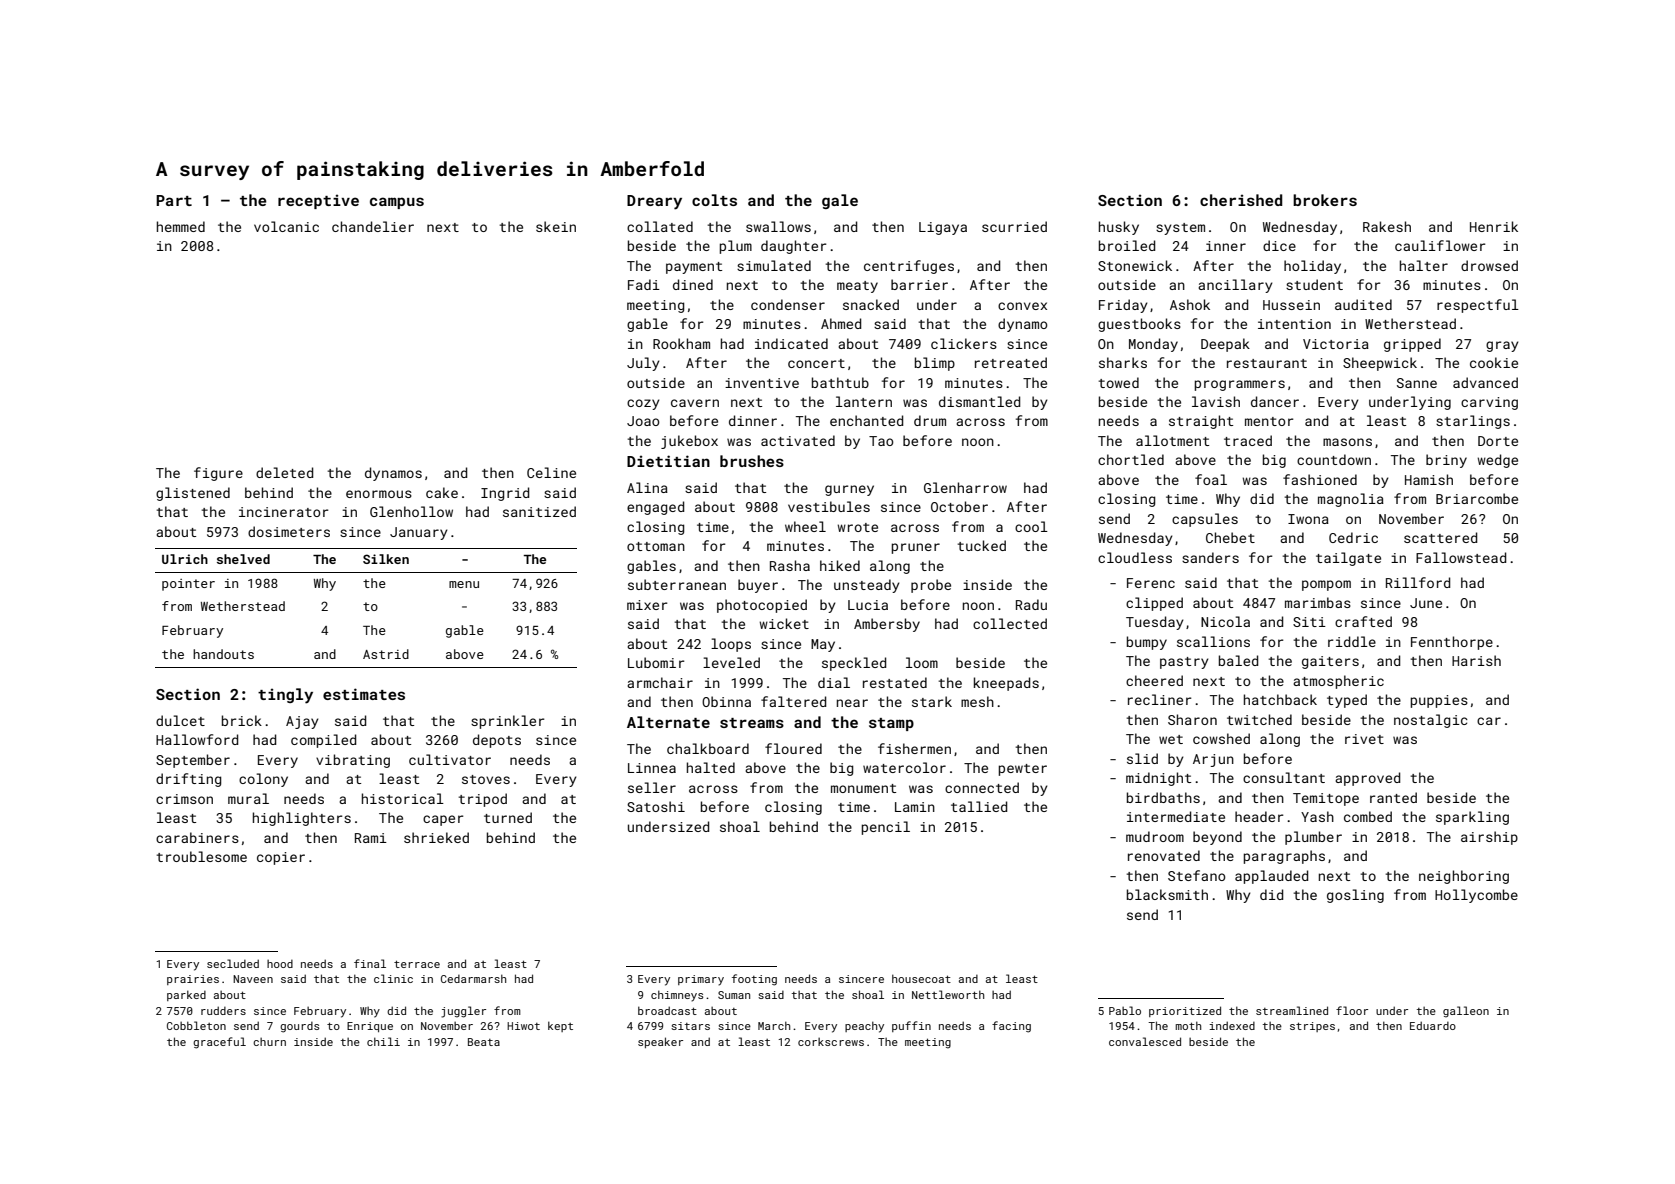  Describe the element at coordinates (1393, 797) in the page. I see `ranted` at that location.
